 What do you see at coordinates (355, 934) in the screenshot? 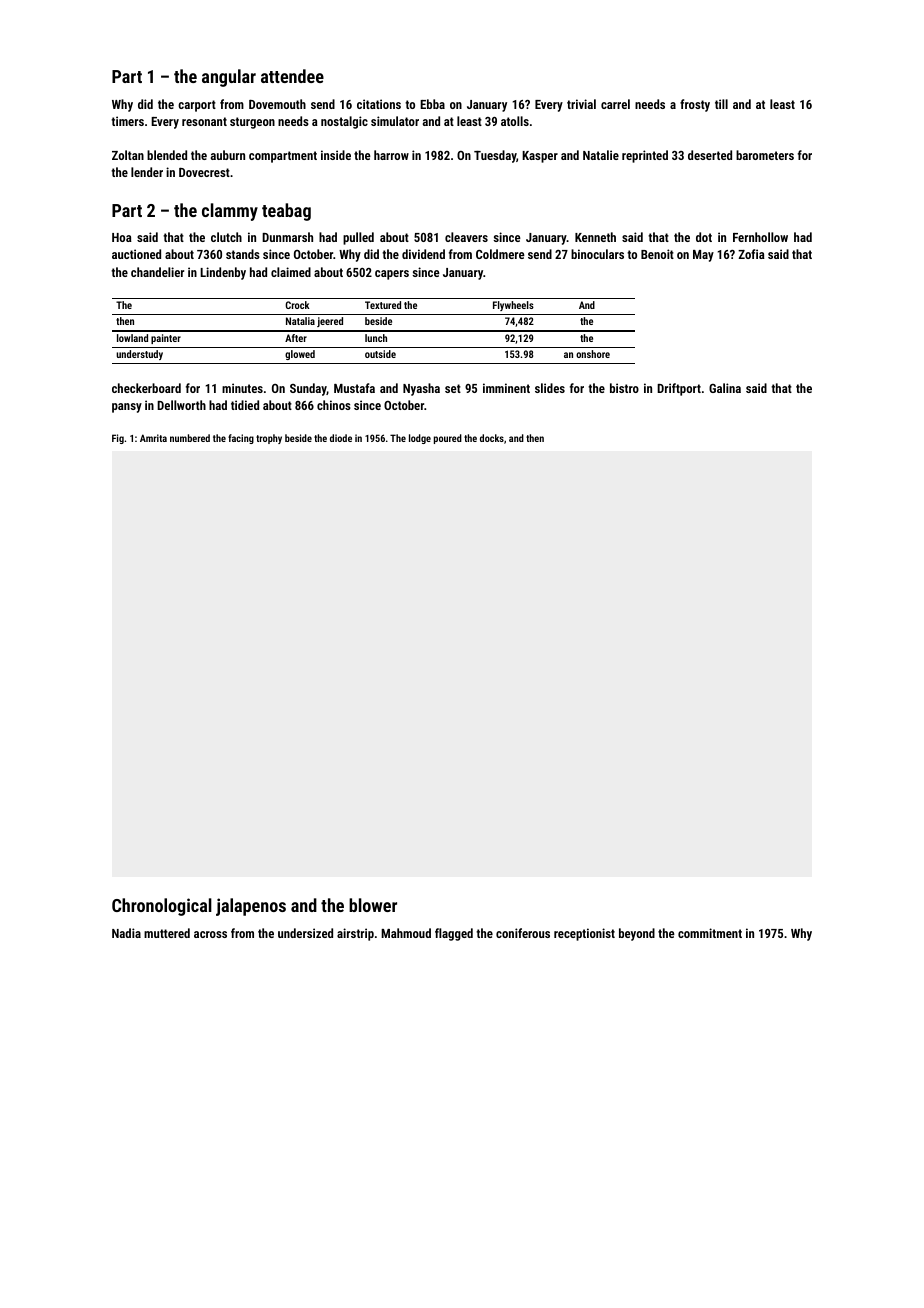
I see `airstrip` at bounding box center [355, 934].
